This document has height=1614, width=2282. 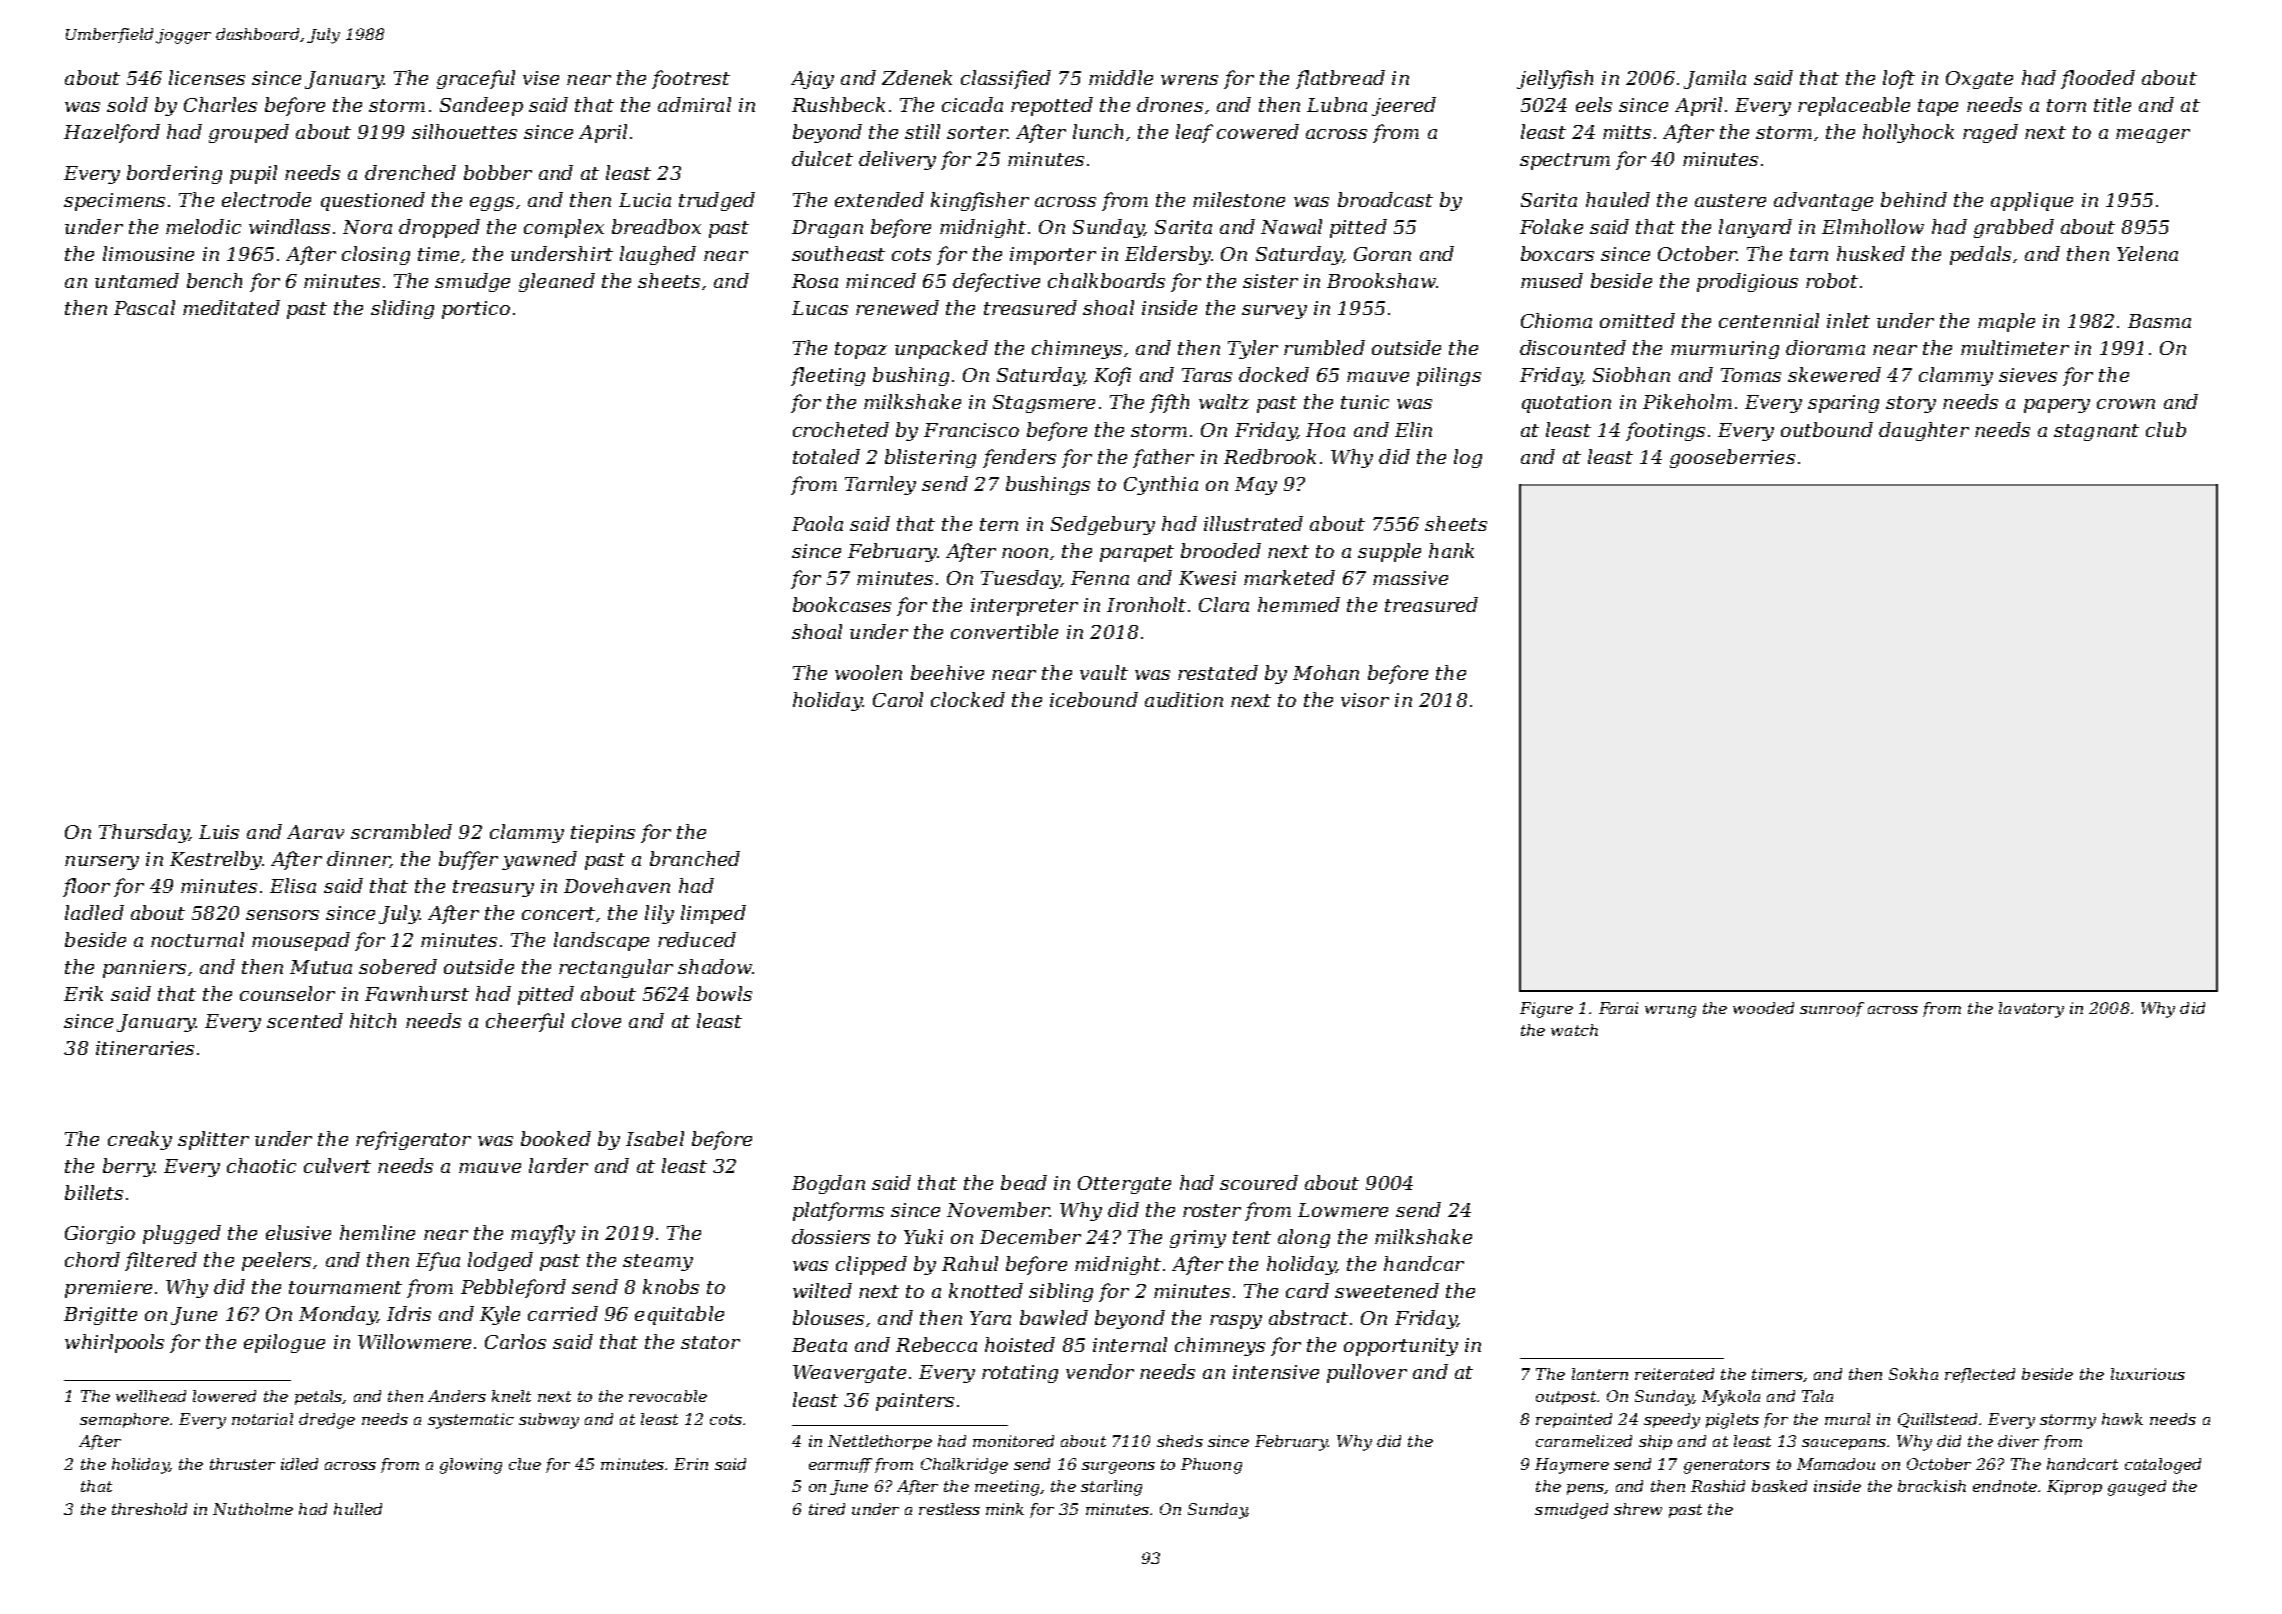 What do you see at coordinates (817, 523) in the document?
I see `Paola` at bounding box center [817, 523].
